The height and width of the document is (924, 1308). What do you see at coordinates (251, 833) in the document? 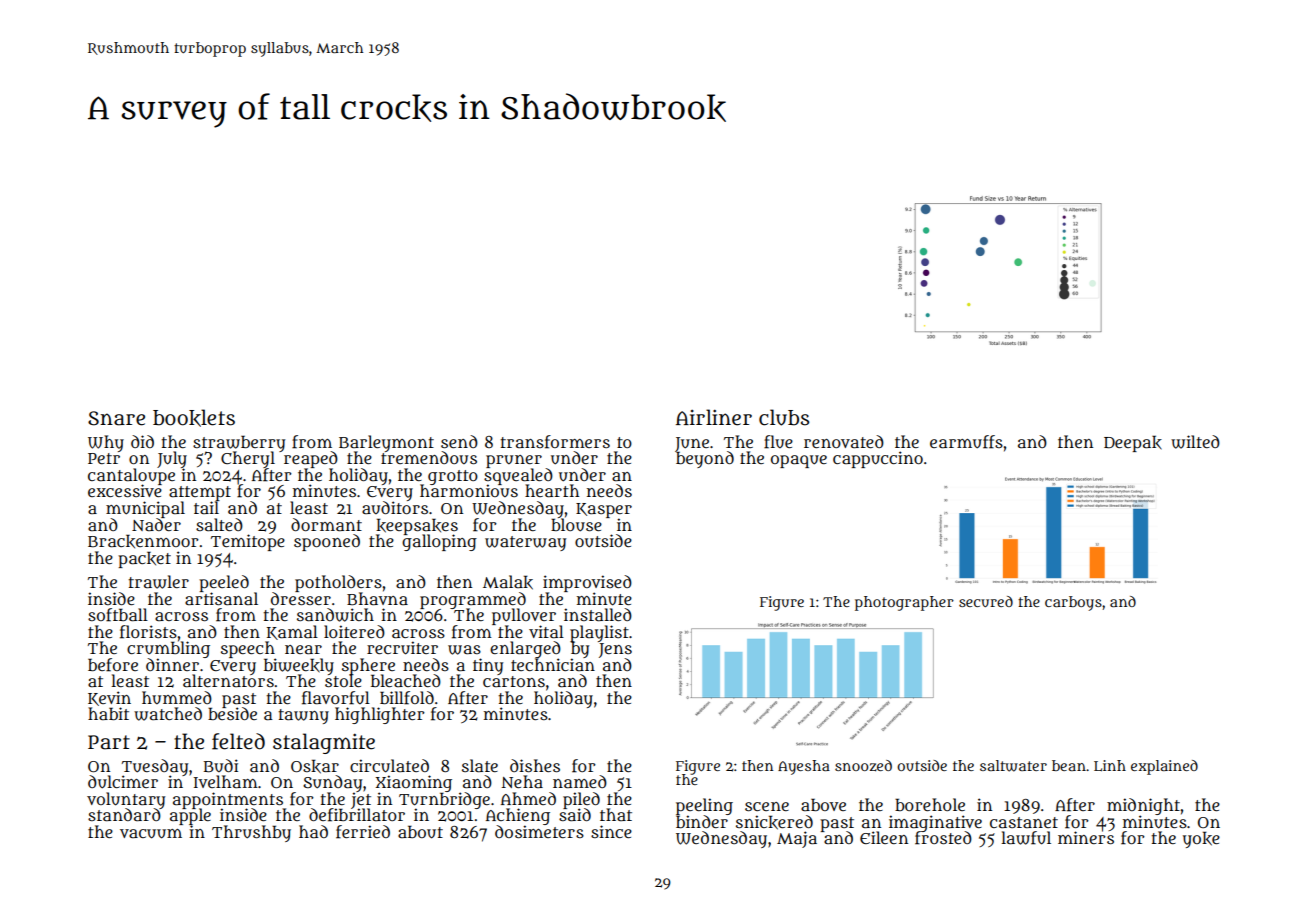
I see `Thrushby` at bounding box center [251, 833].
